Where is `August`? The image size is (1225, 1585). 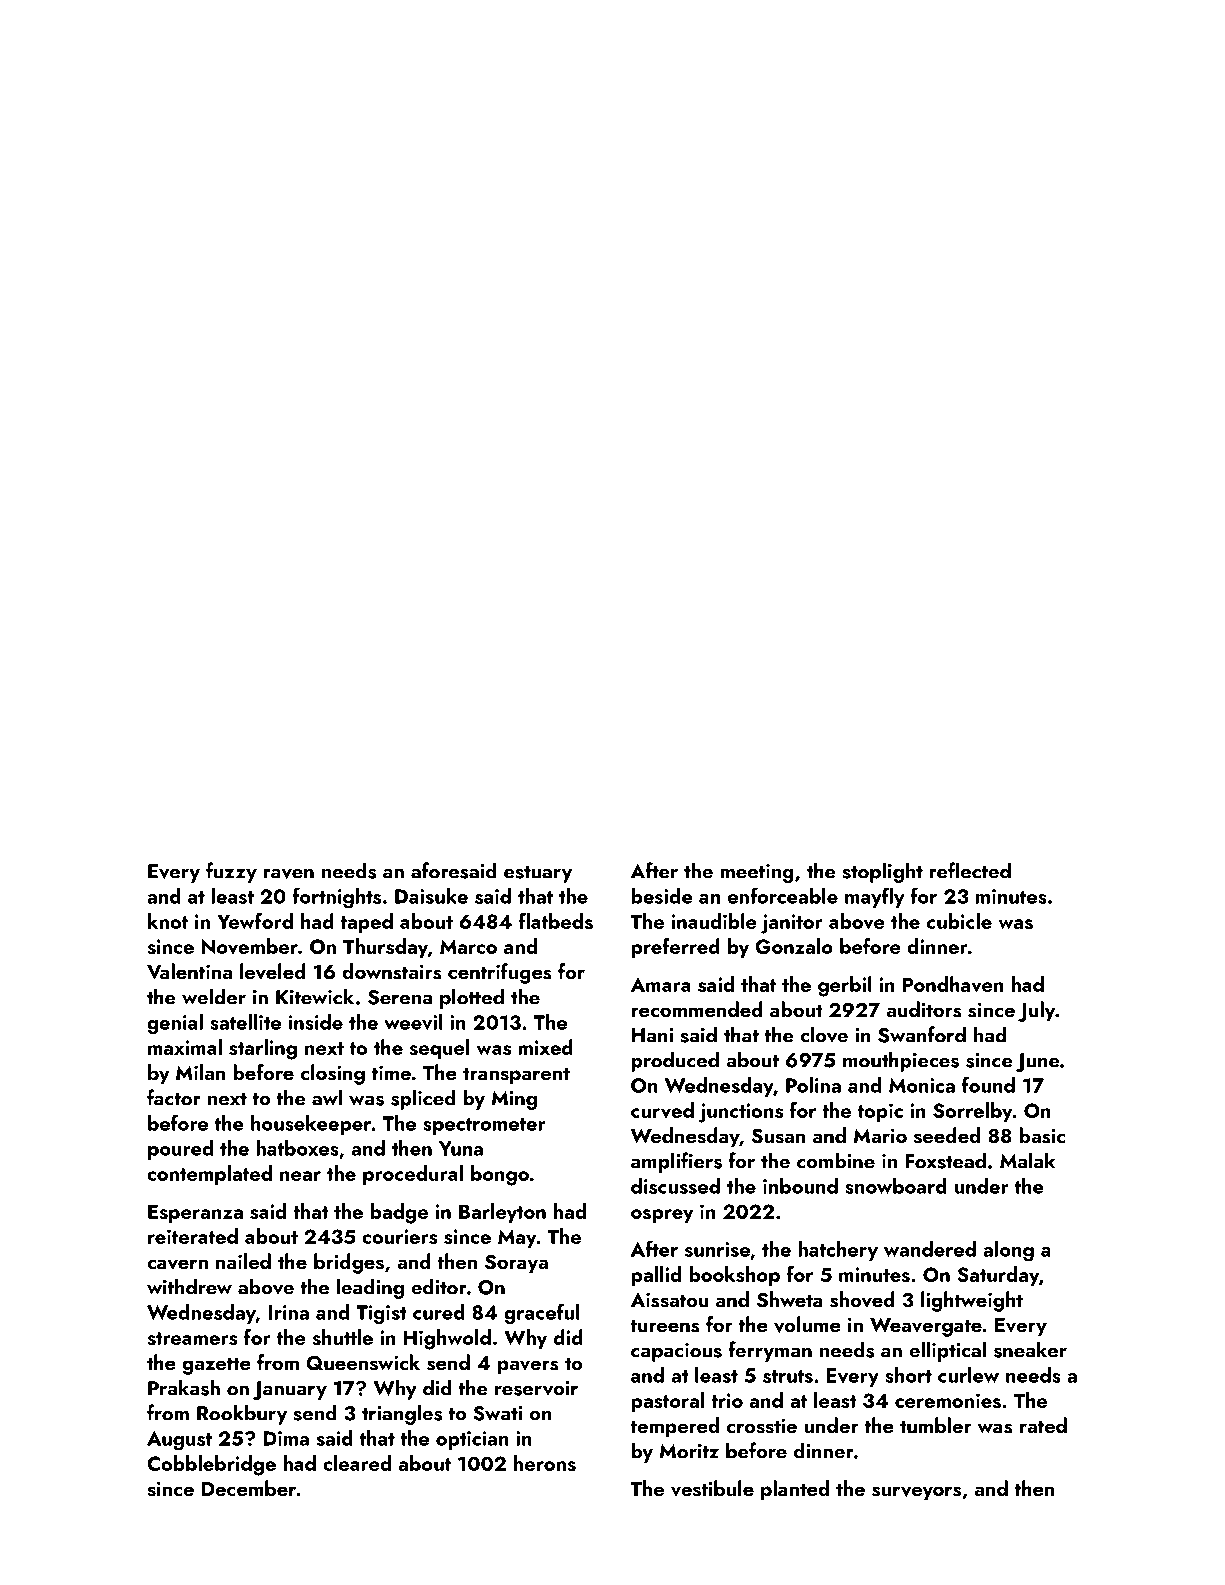 August is located at coordinates (179, 1441).
